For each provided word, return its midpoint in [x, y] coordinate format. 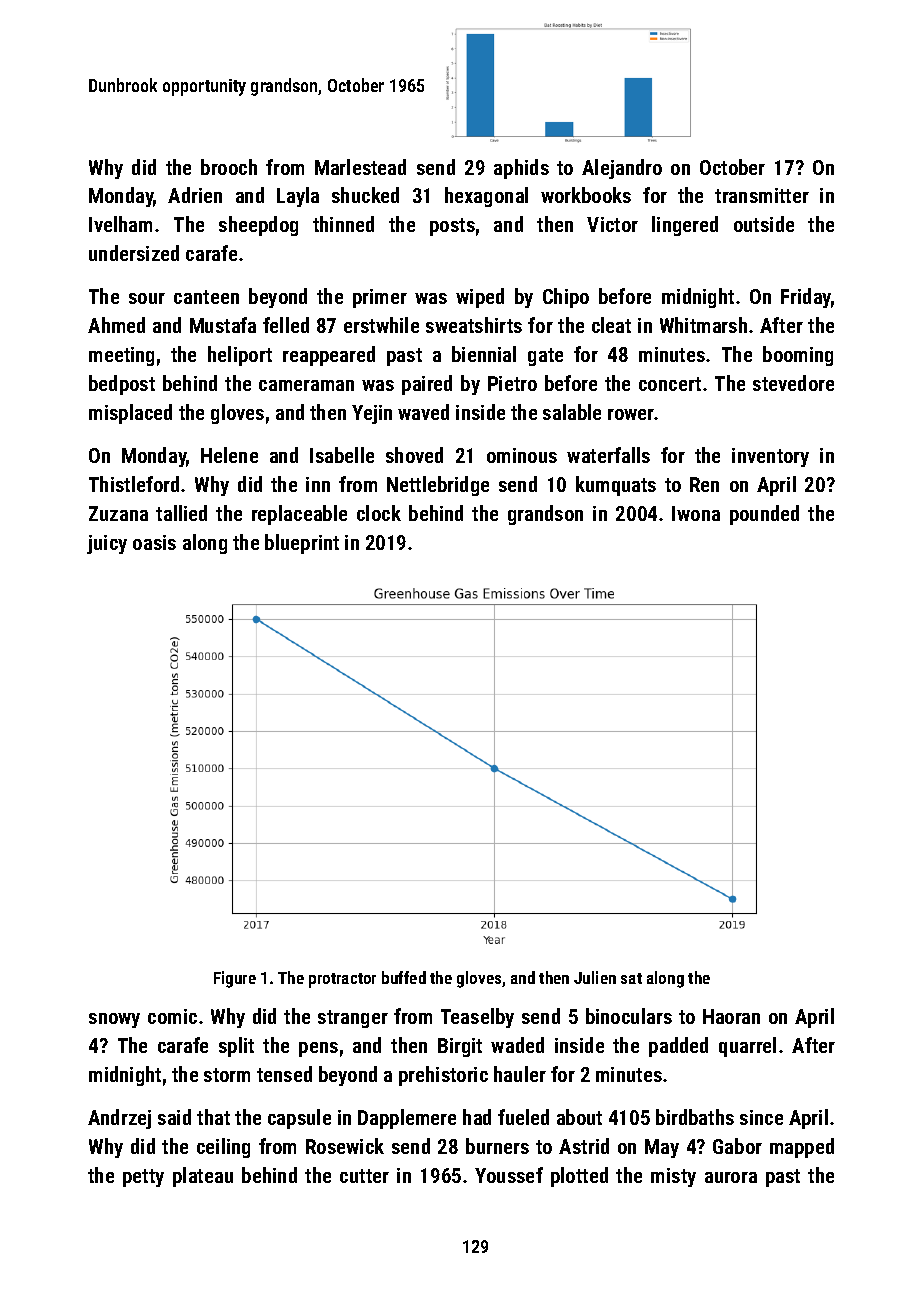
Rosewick [345, 1146]
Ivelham [120, 224]
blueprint [302, 544]
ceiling [223, 1148]
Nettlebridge [438, 486]
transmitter [762, 195]
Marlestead [360, 167]
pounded [764, 515]
